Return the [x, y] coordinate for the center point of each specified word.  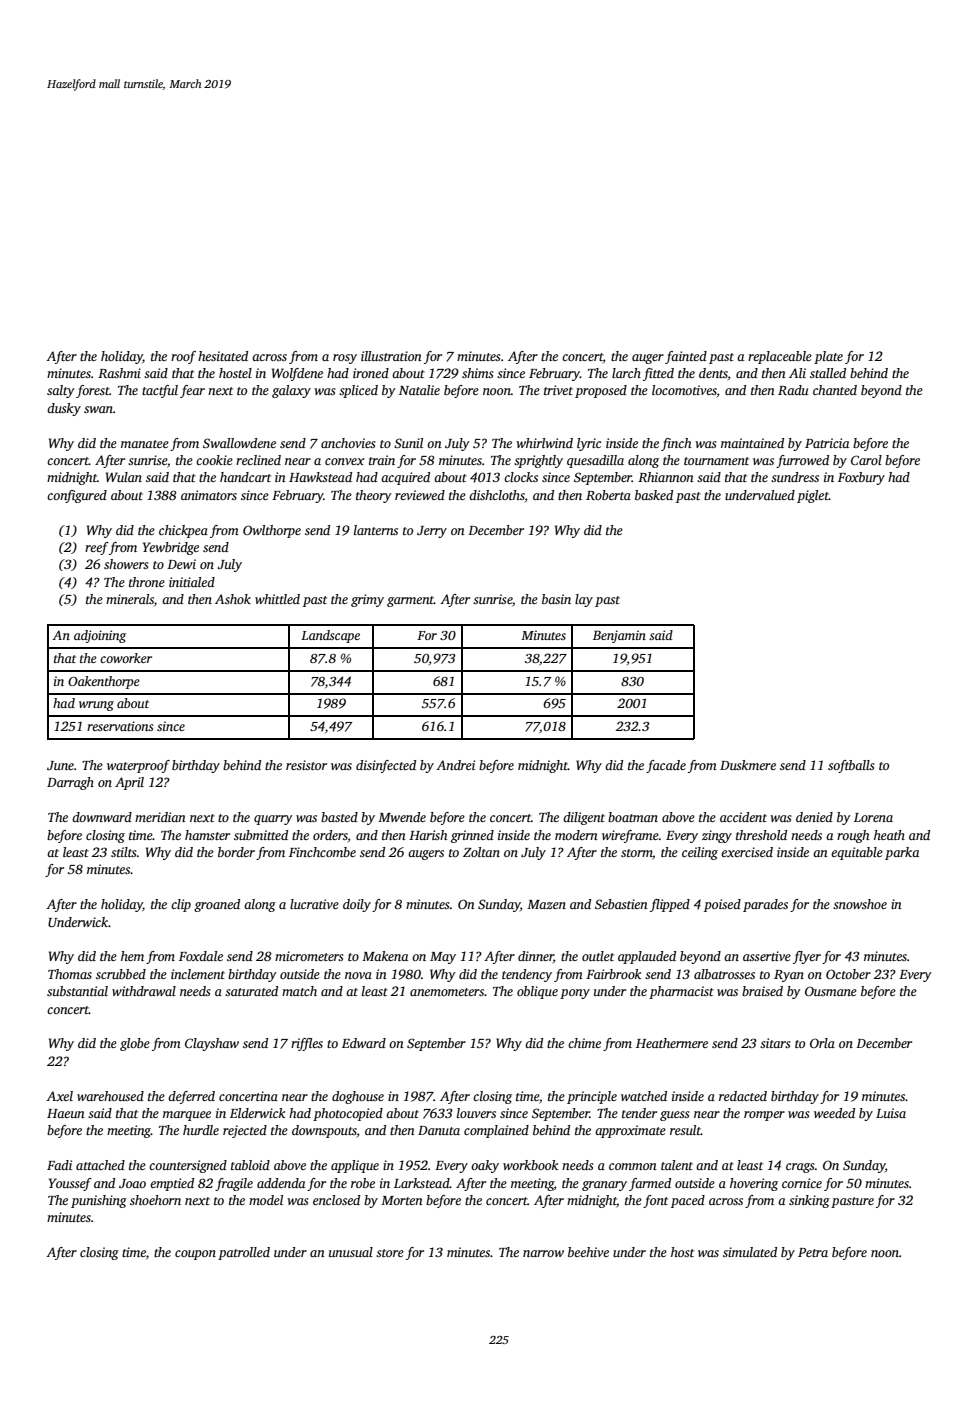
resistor [306, 765]
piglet [813, 496]
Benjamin [619, 636]
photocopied [348, 1114]
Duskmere [748, 765]
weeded [834, 1113]
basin [556, 599]
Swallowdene [239, 443]
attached [100, 1165]
